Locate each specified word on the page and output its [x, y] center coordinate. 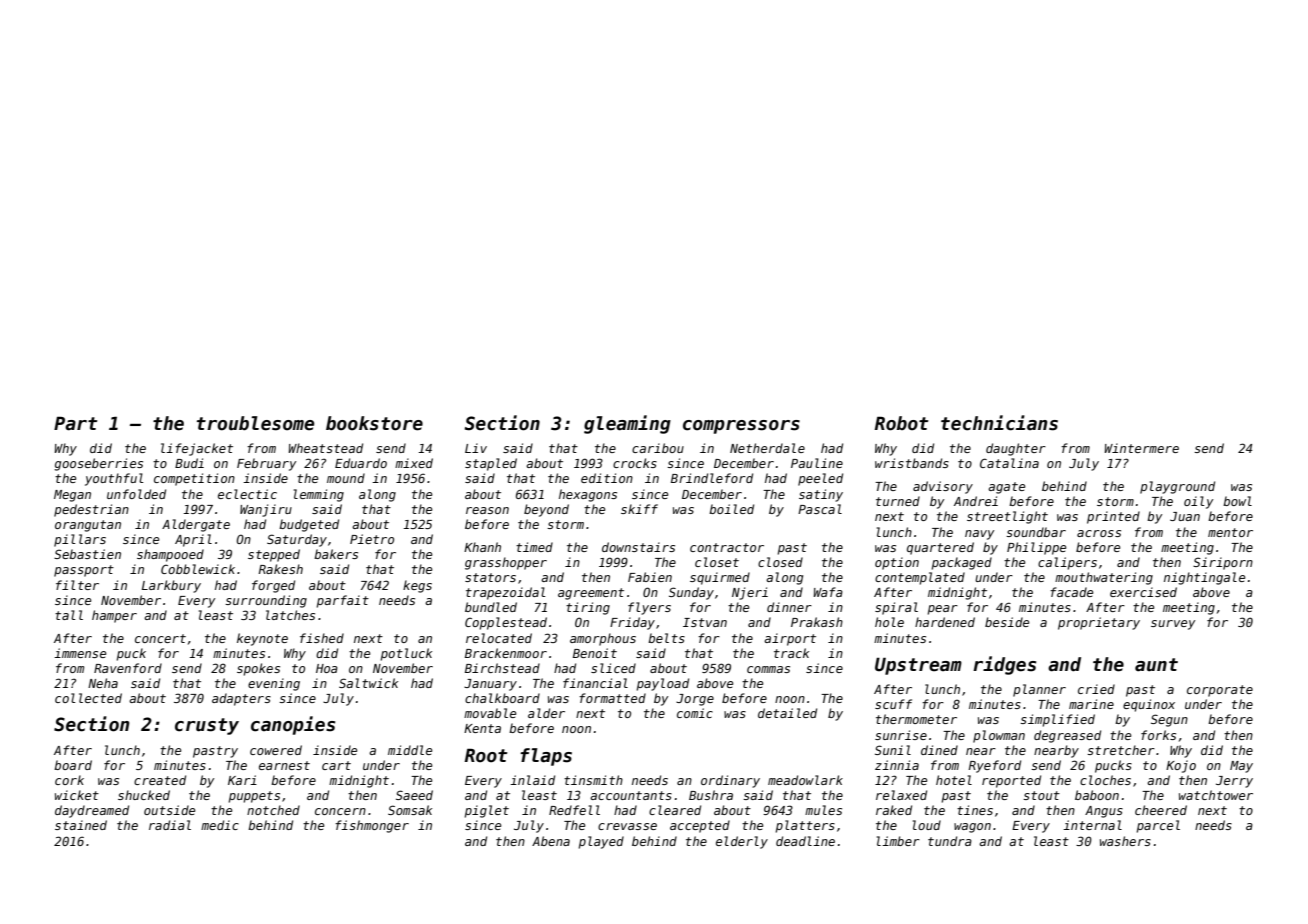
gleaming [627, 424]
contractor [727, 547]
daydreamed [92, 811]
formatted [612, 698]
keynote [262, 639]
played [601, 842]
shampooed [170, 555]
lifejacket [197, 449]
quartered [940, 548]
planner [1039, 690]
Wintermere [1142, 448]
